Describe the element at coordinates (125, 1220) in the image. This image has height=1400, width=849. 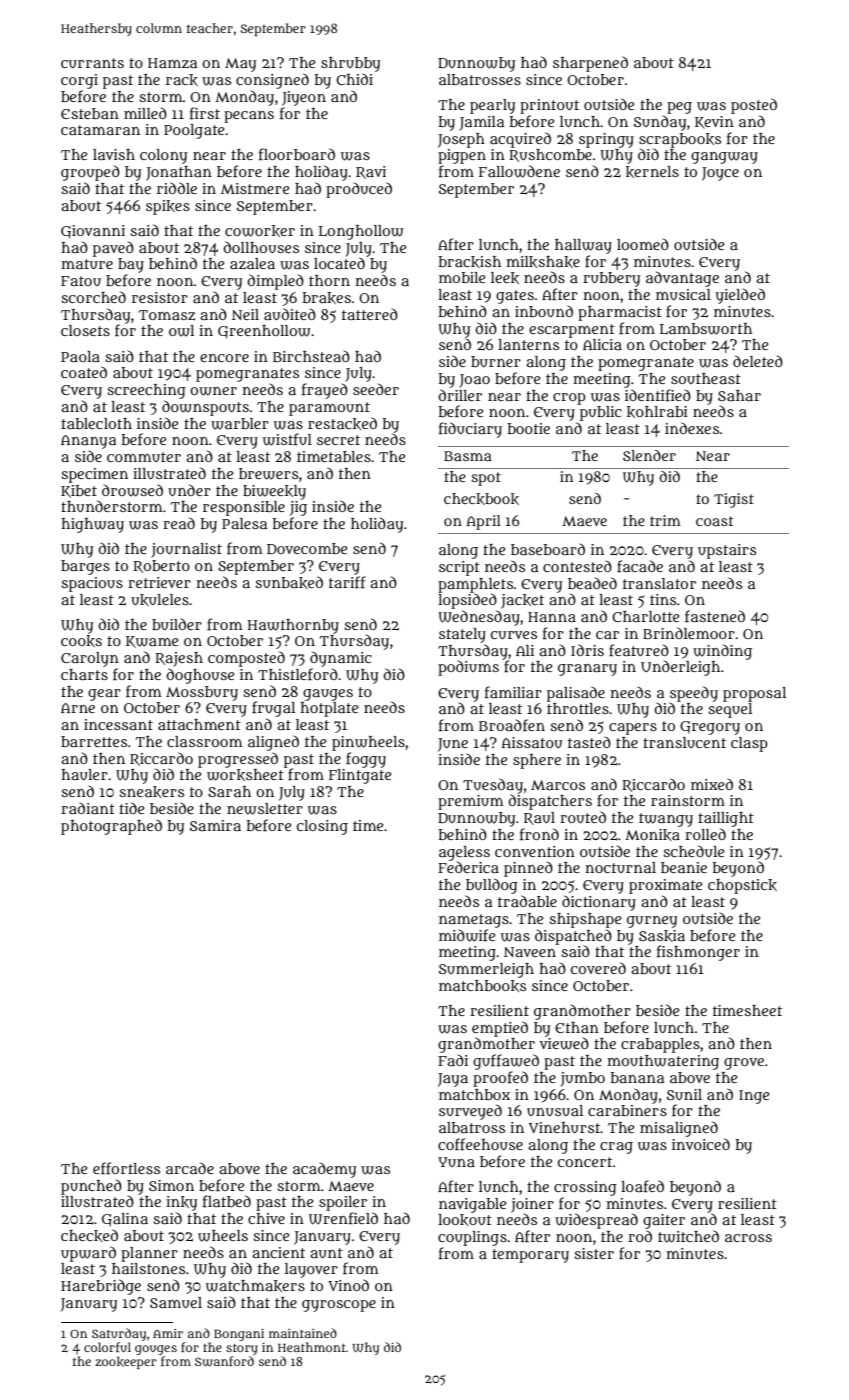
I see `Galina` at that location.
